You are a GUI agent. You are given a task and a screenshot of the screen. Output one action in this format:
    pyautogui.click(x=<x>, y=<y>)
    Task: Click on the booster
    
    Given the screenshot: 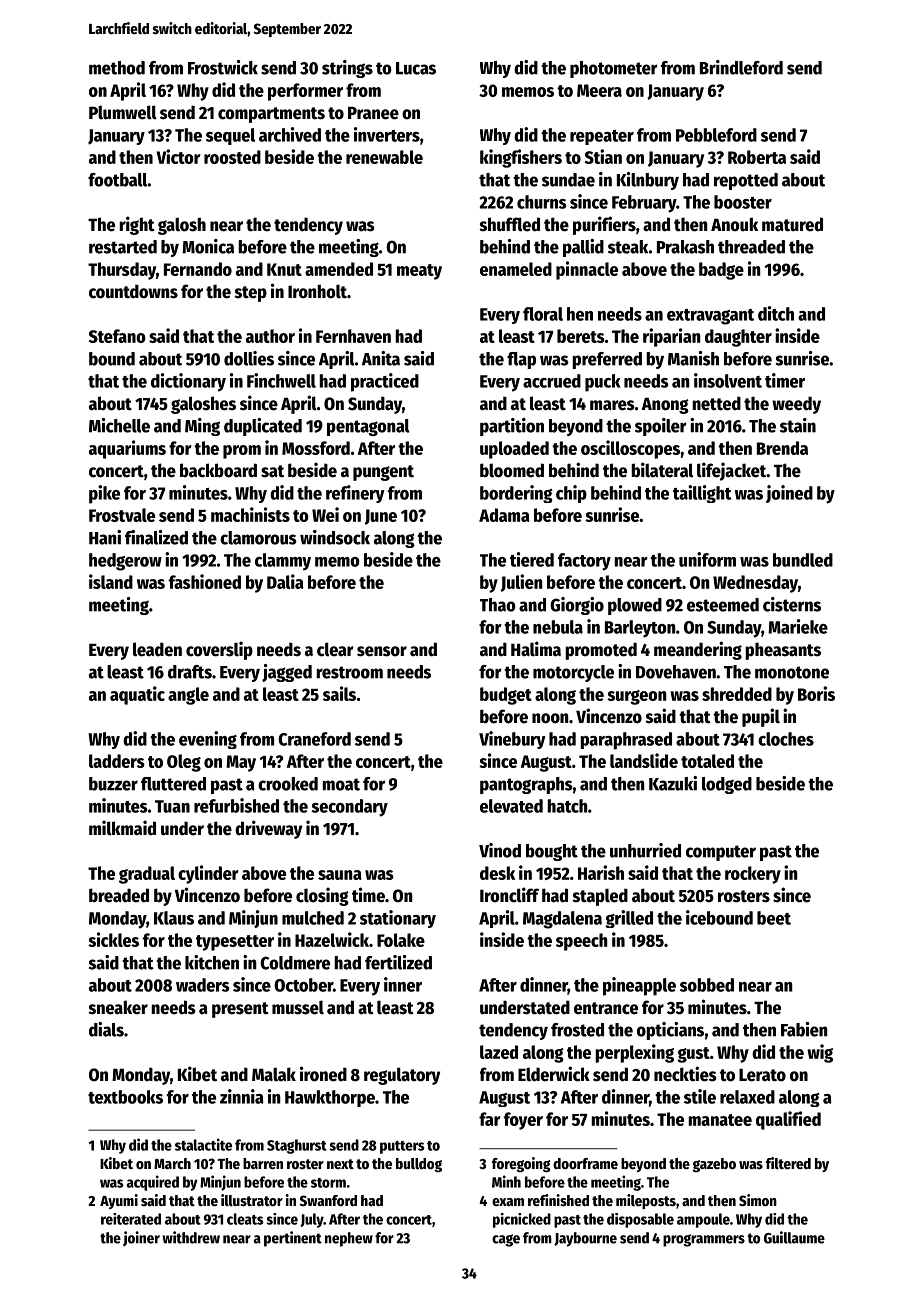 What is the action you would take?
    pyautogui.click(x=743, y=202)
